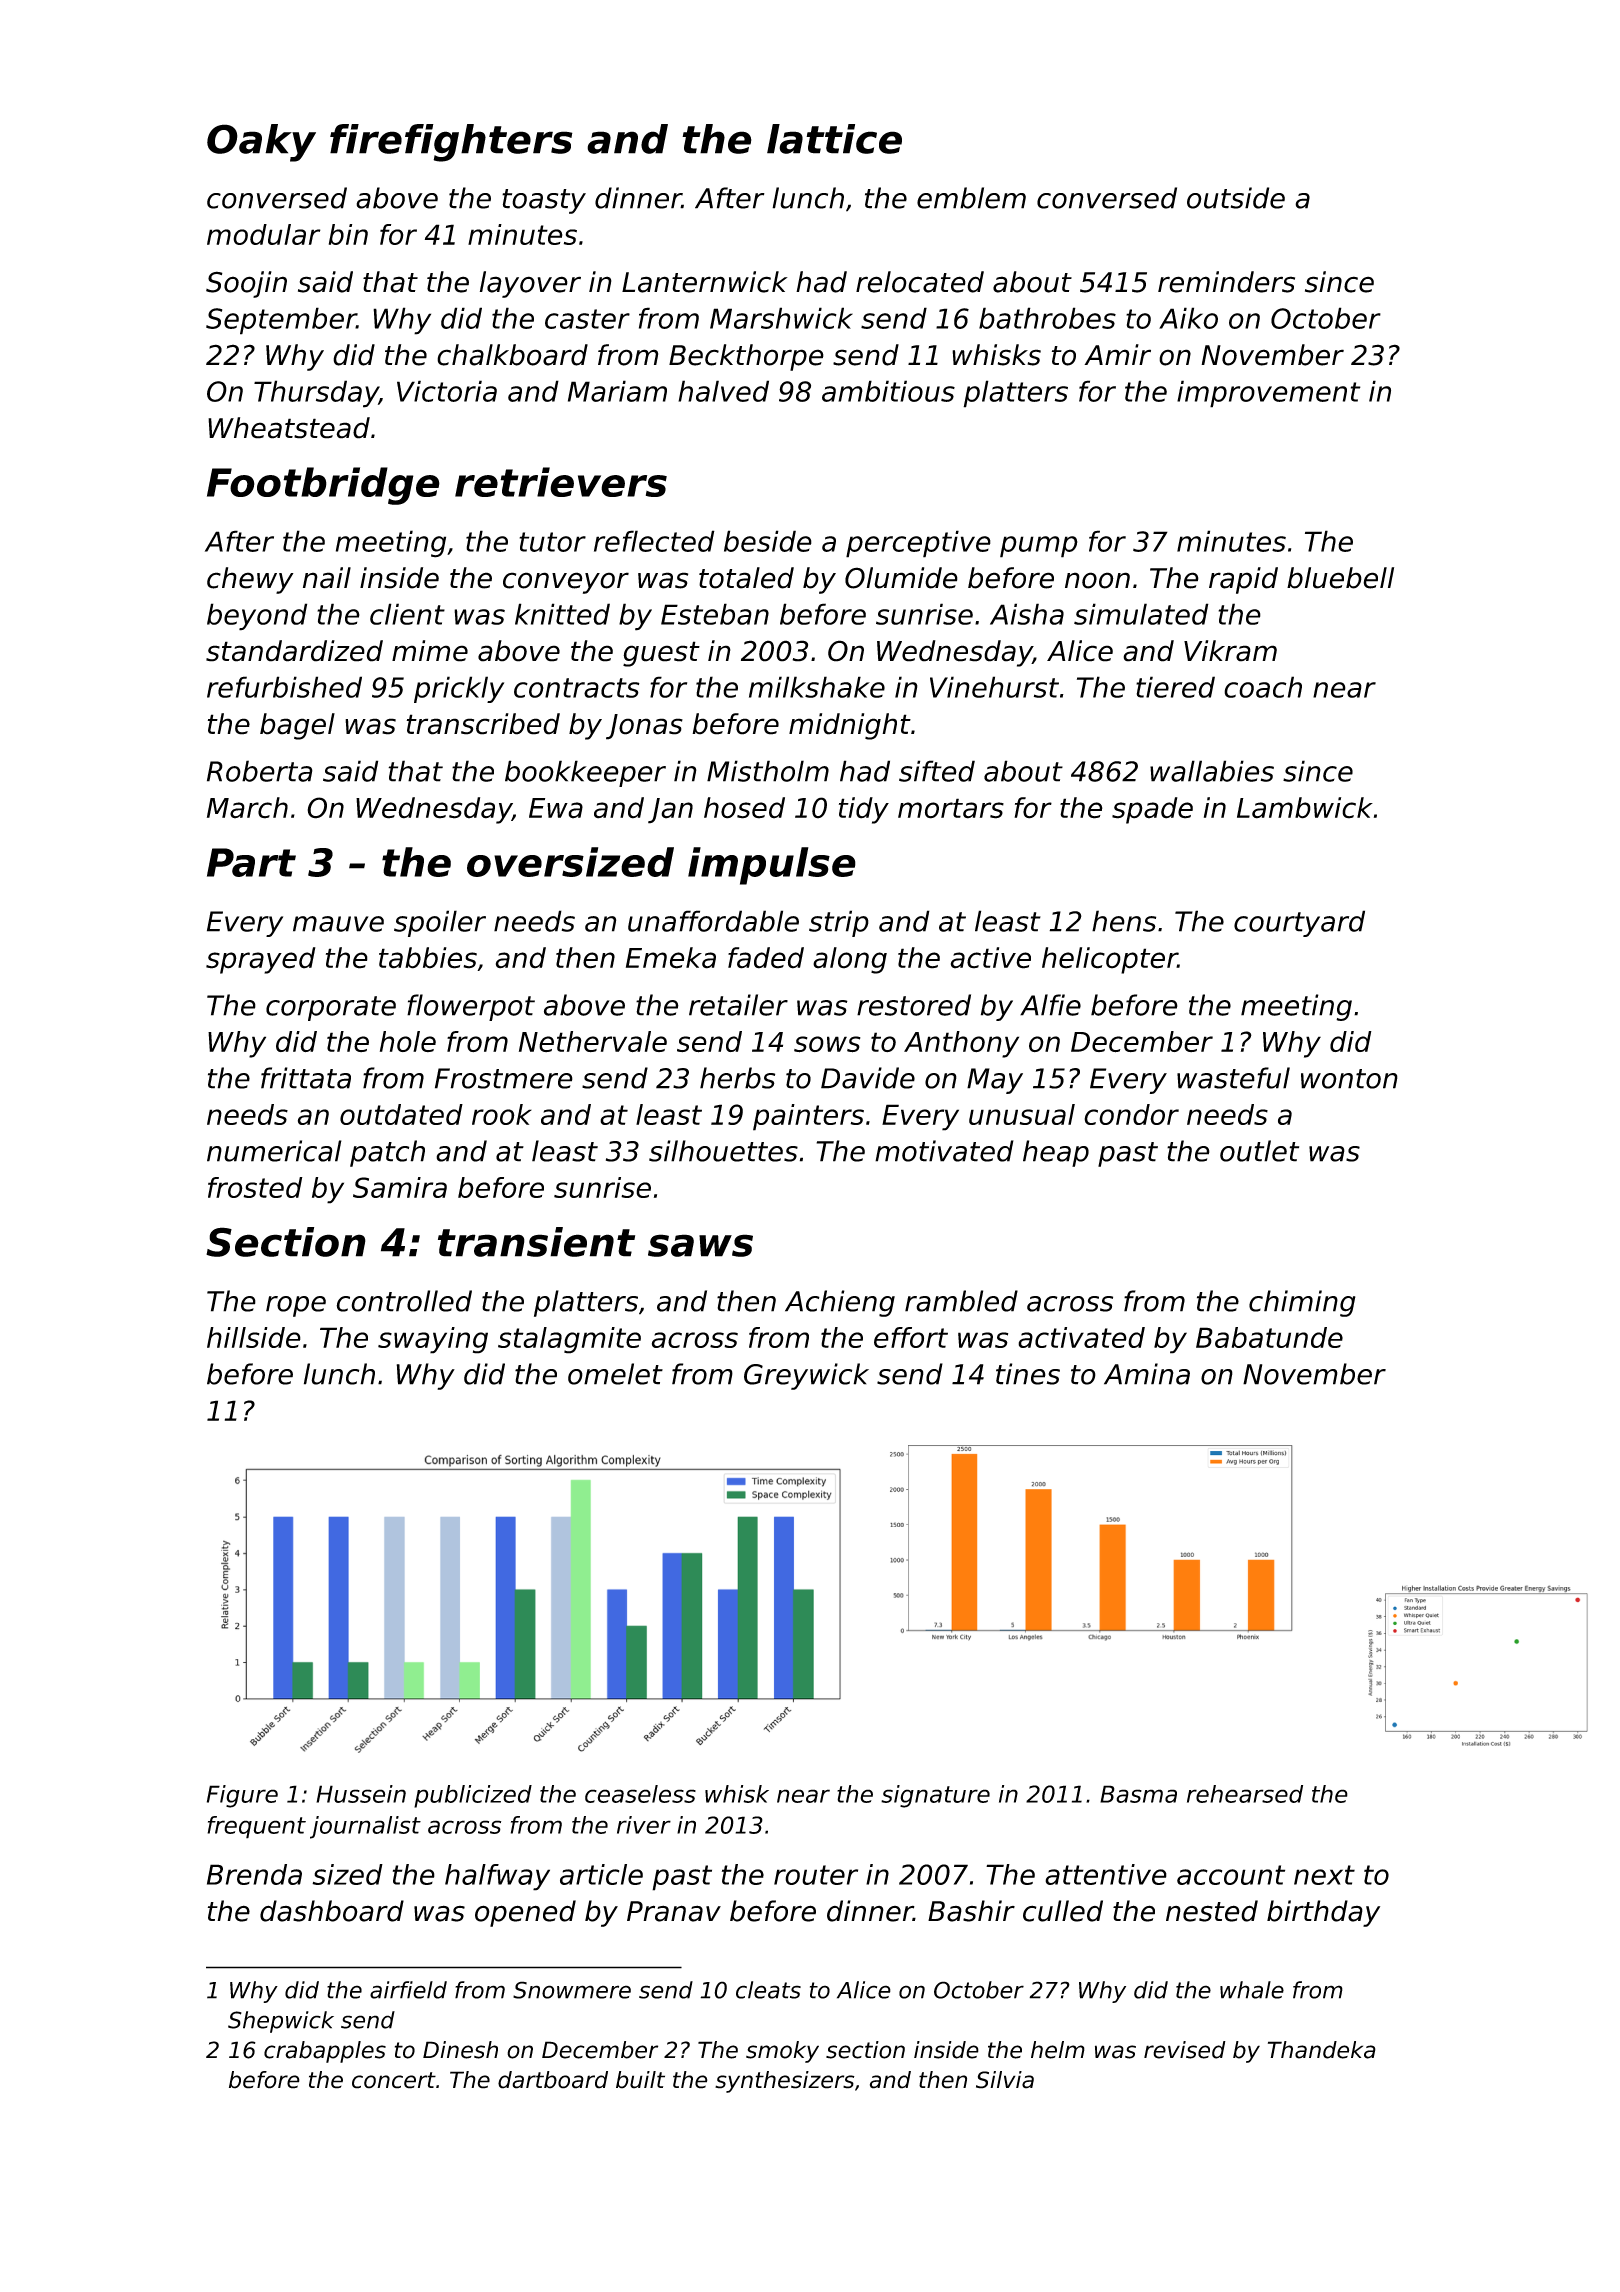 The width and height of the page is (1620, 2292). I want to click on beyond, so click(257, 617).
